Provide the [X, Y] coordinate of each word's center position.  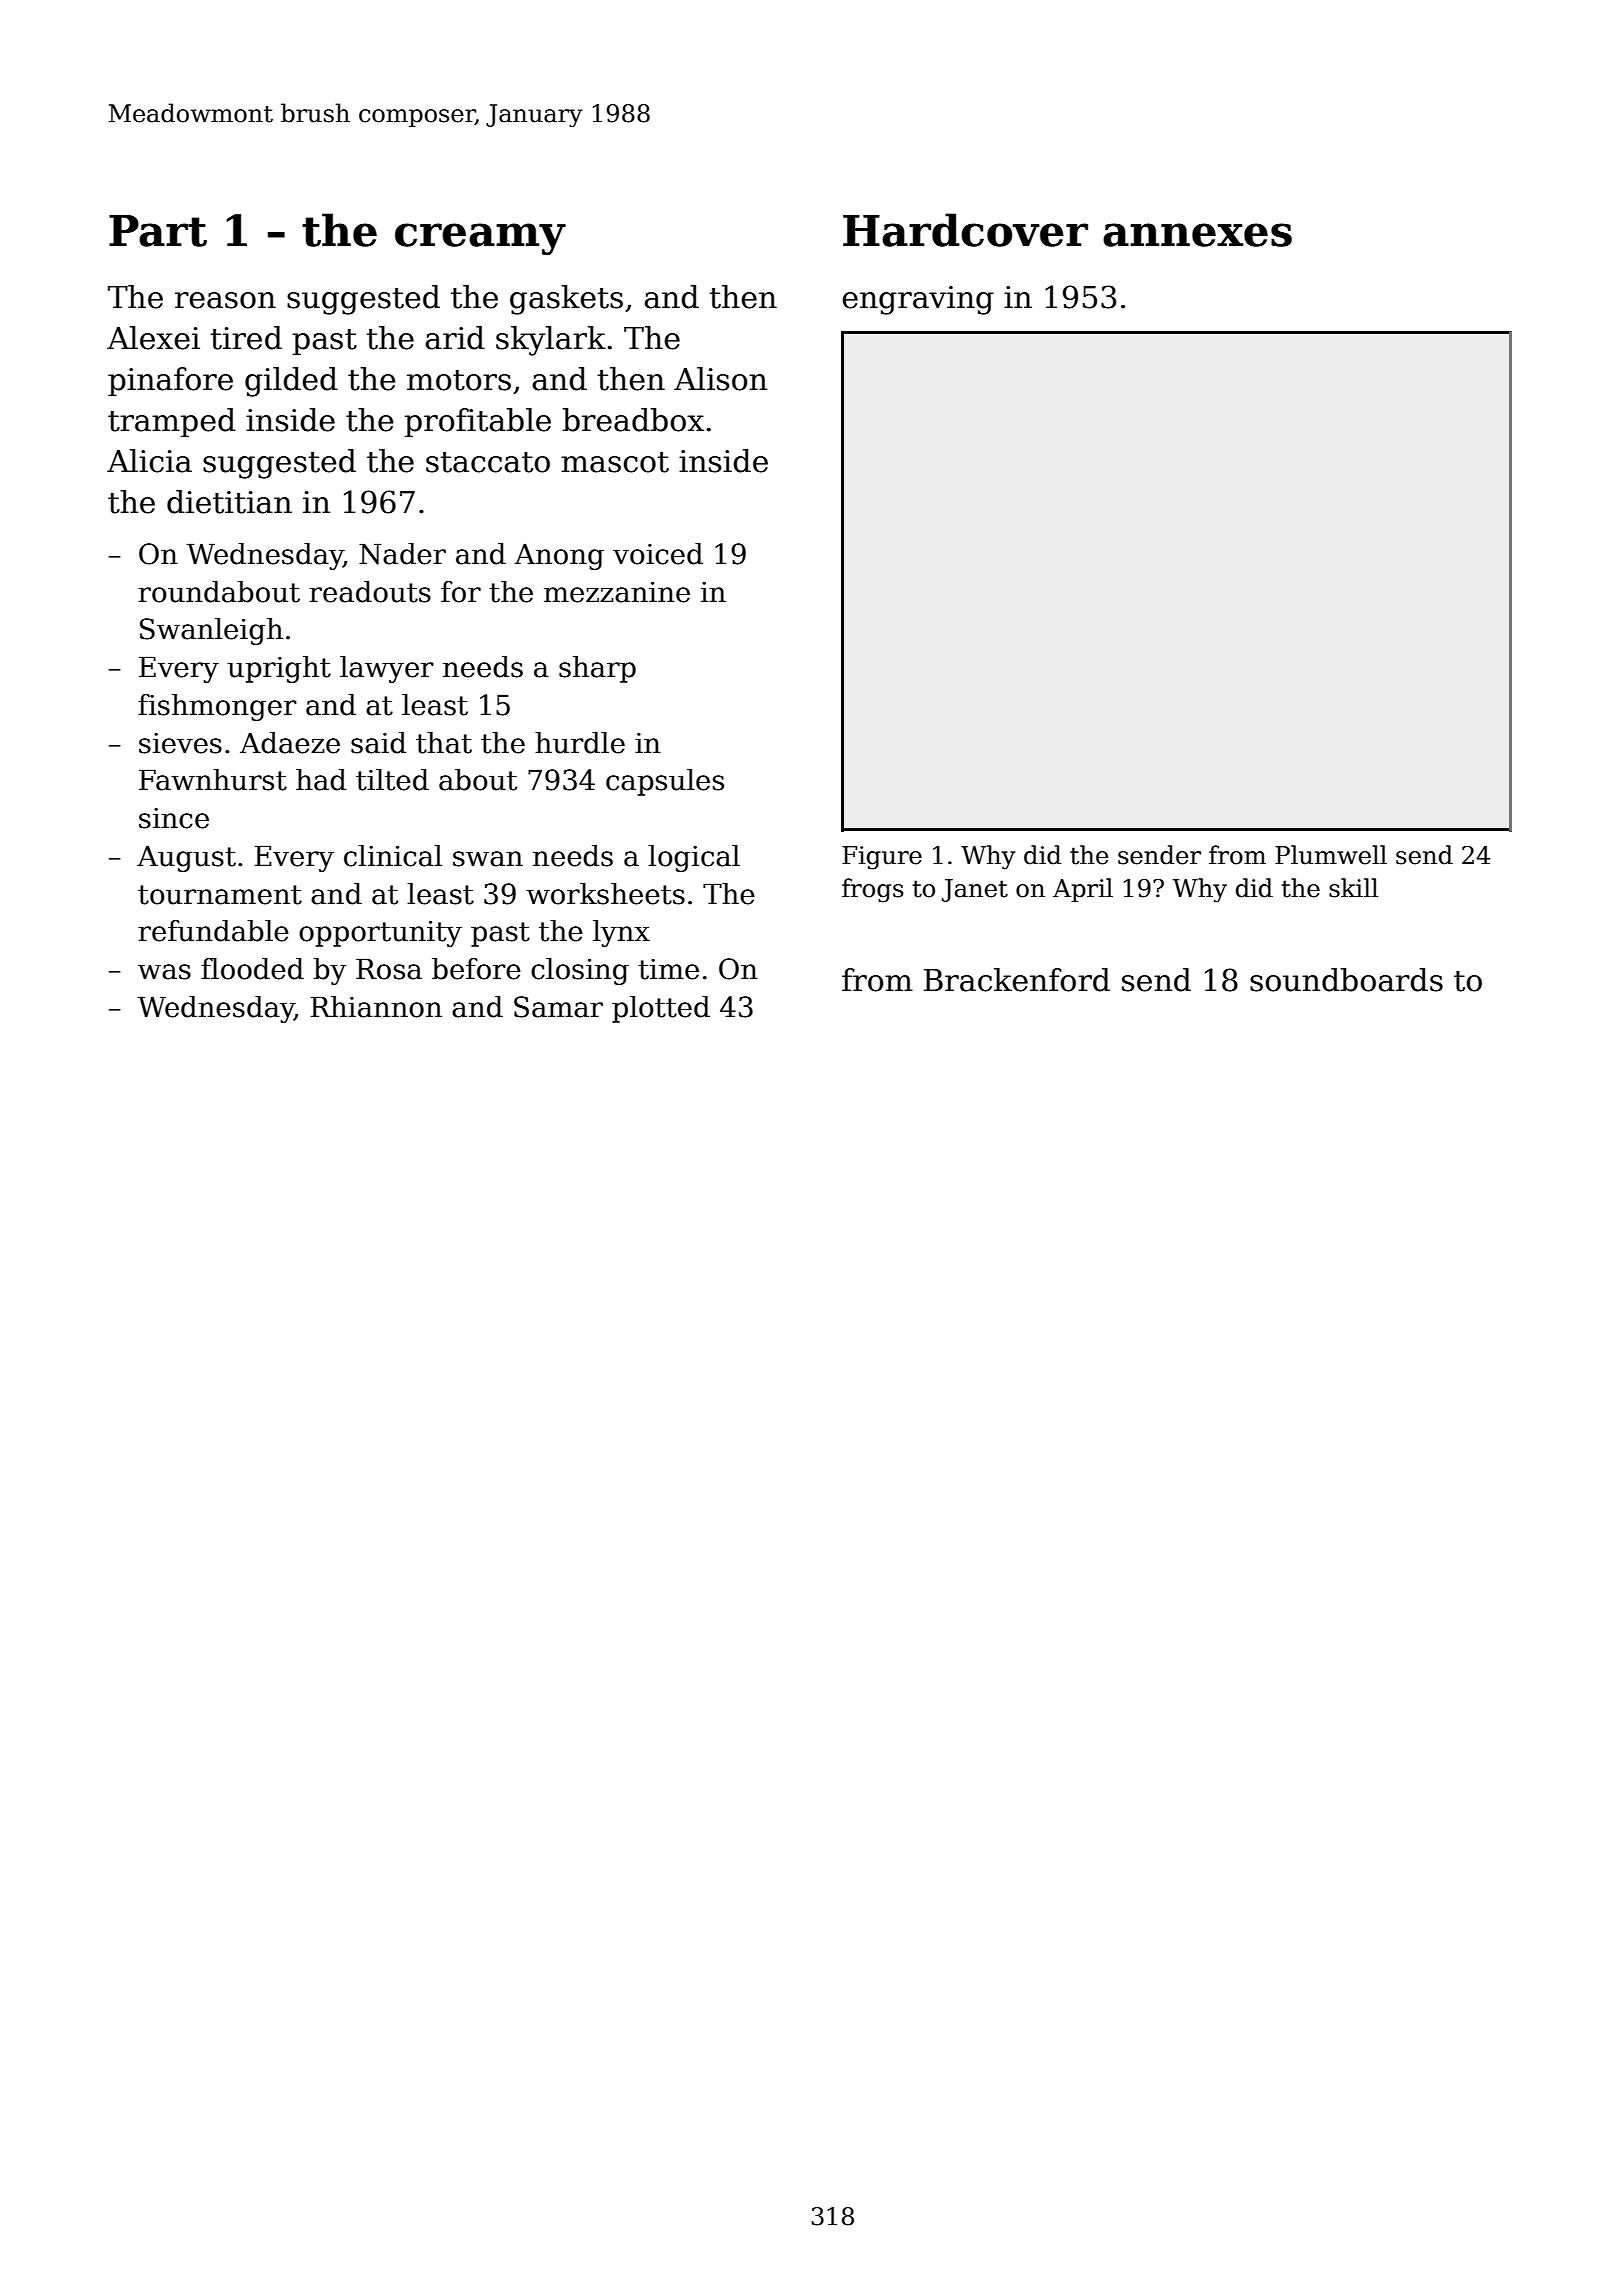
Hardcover [965, 230]
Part [158, 231]
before [476, 969]
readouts [370, 592]
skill [1353, 888]
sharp [597, 669]
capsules [665, 782]
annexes [1197, 235]
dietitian [229, 502]
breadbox [633, 420]
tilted [392, 780]
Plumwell [1331, 855]
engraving [918, 300]
